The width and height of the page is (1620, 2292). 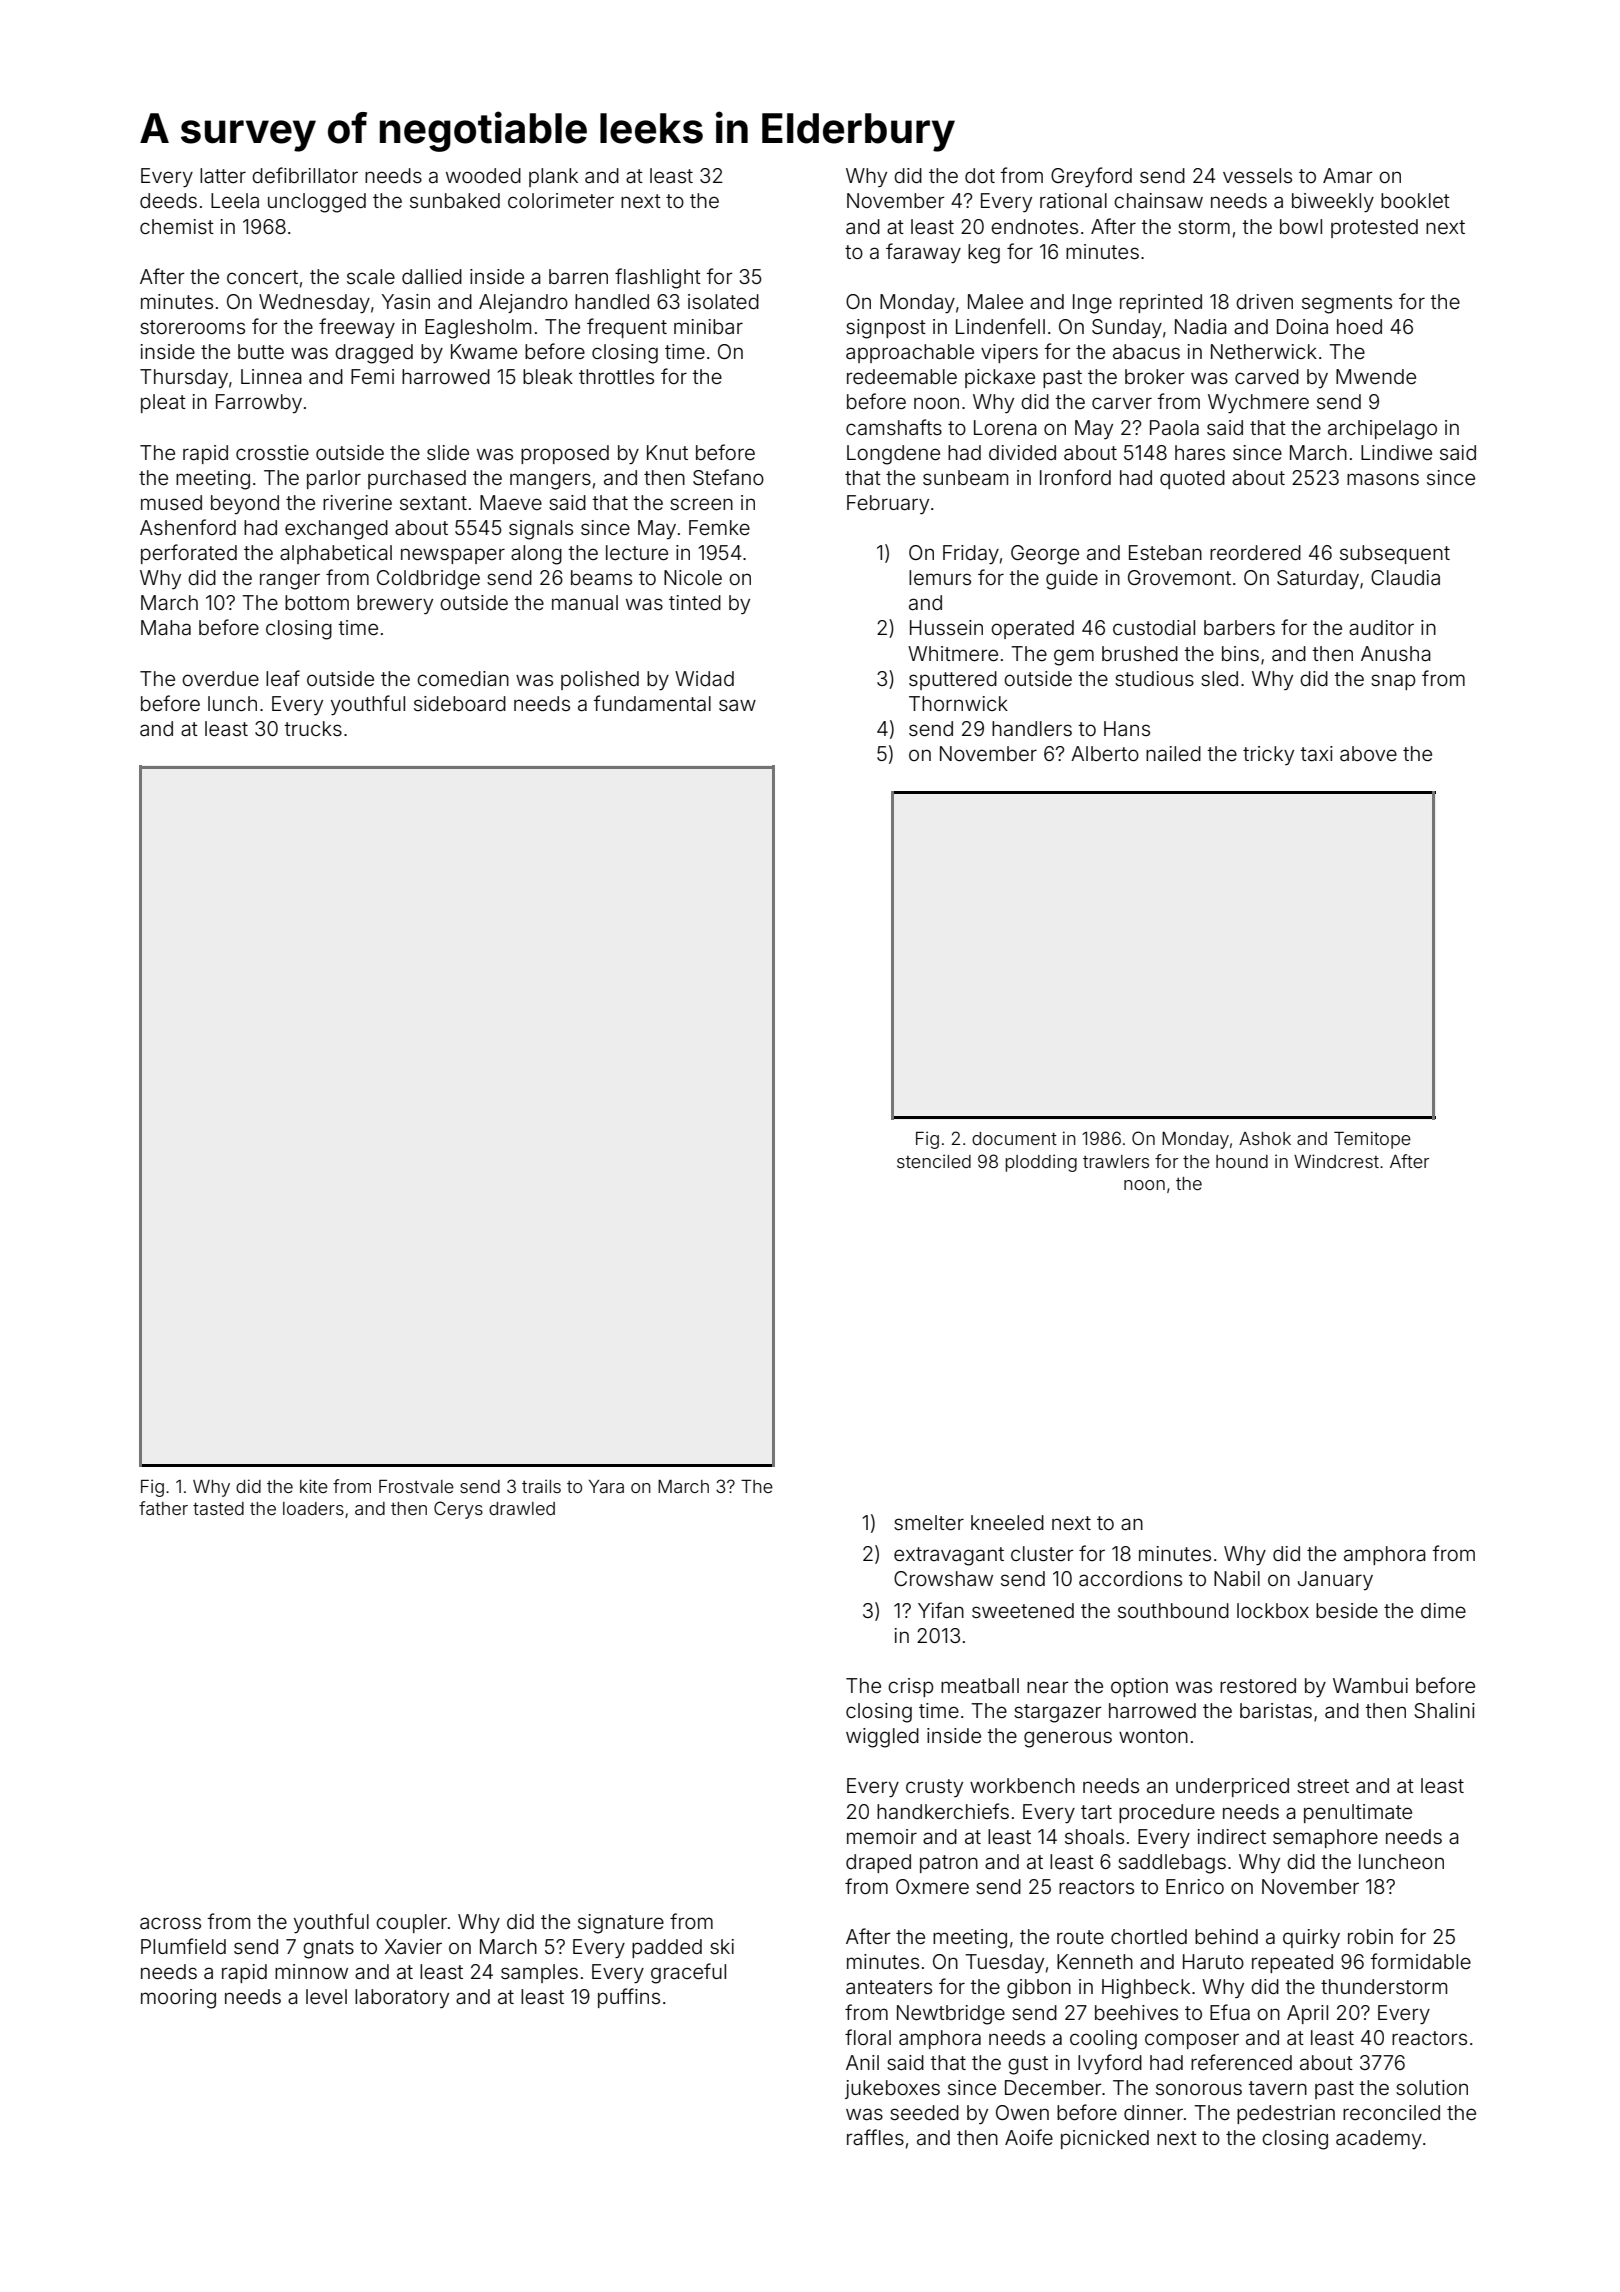 What do you see at coordinates (1379, 2139) in the page?
I see `academy` at bounding box center [1379, 2139].
